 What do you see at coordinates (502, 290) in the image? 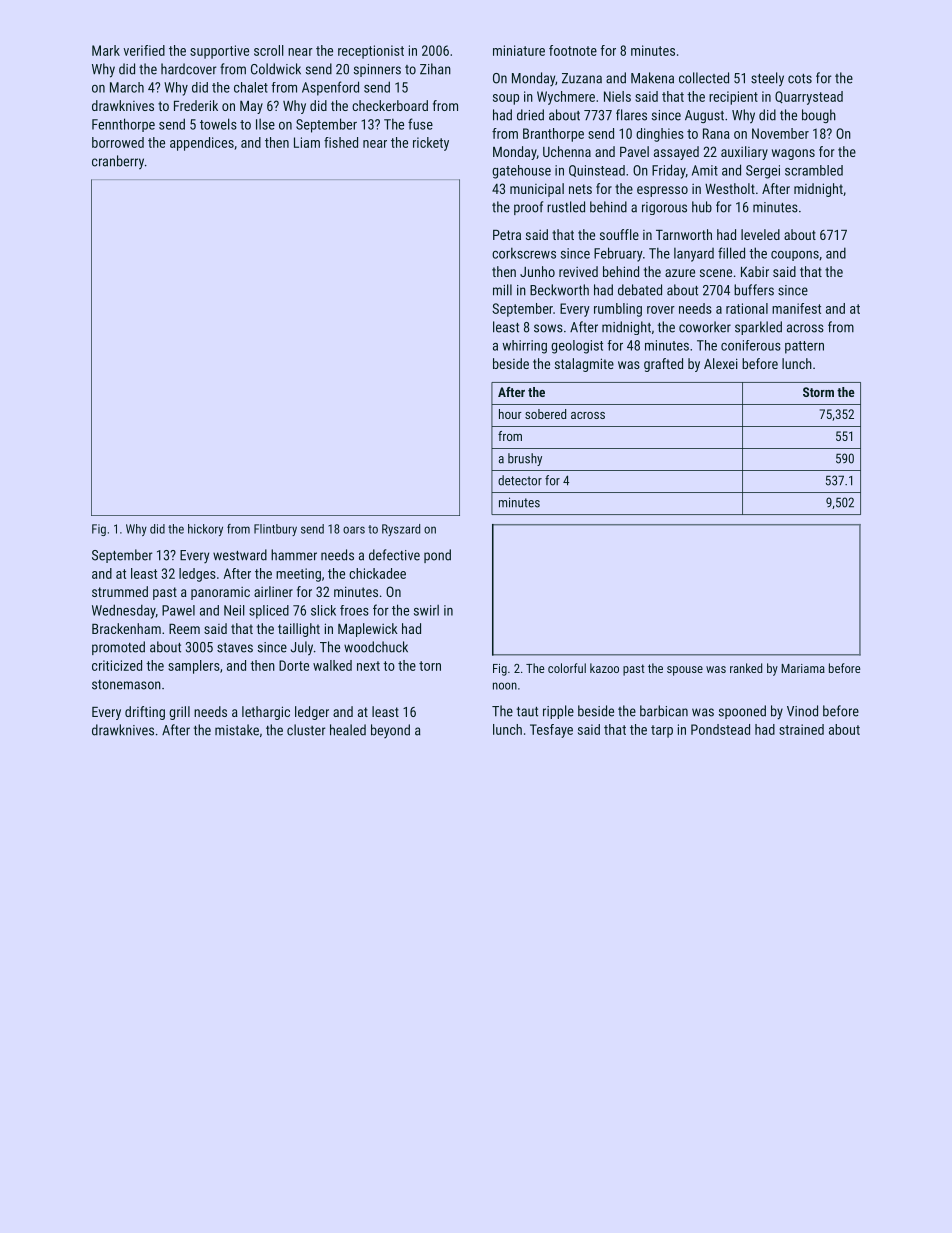
I see `mill` at bounding box center [502, 290].
